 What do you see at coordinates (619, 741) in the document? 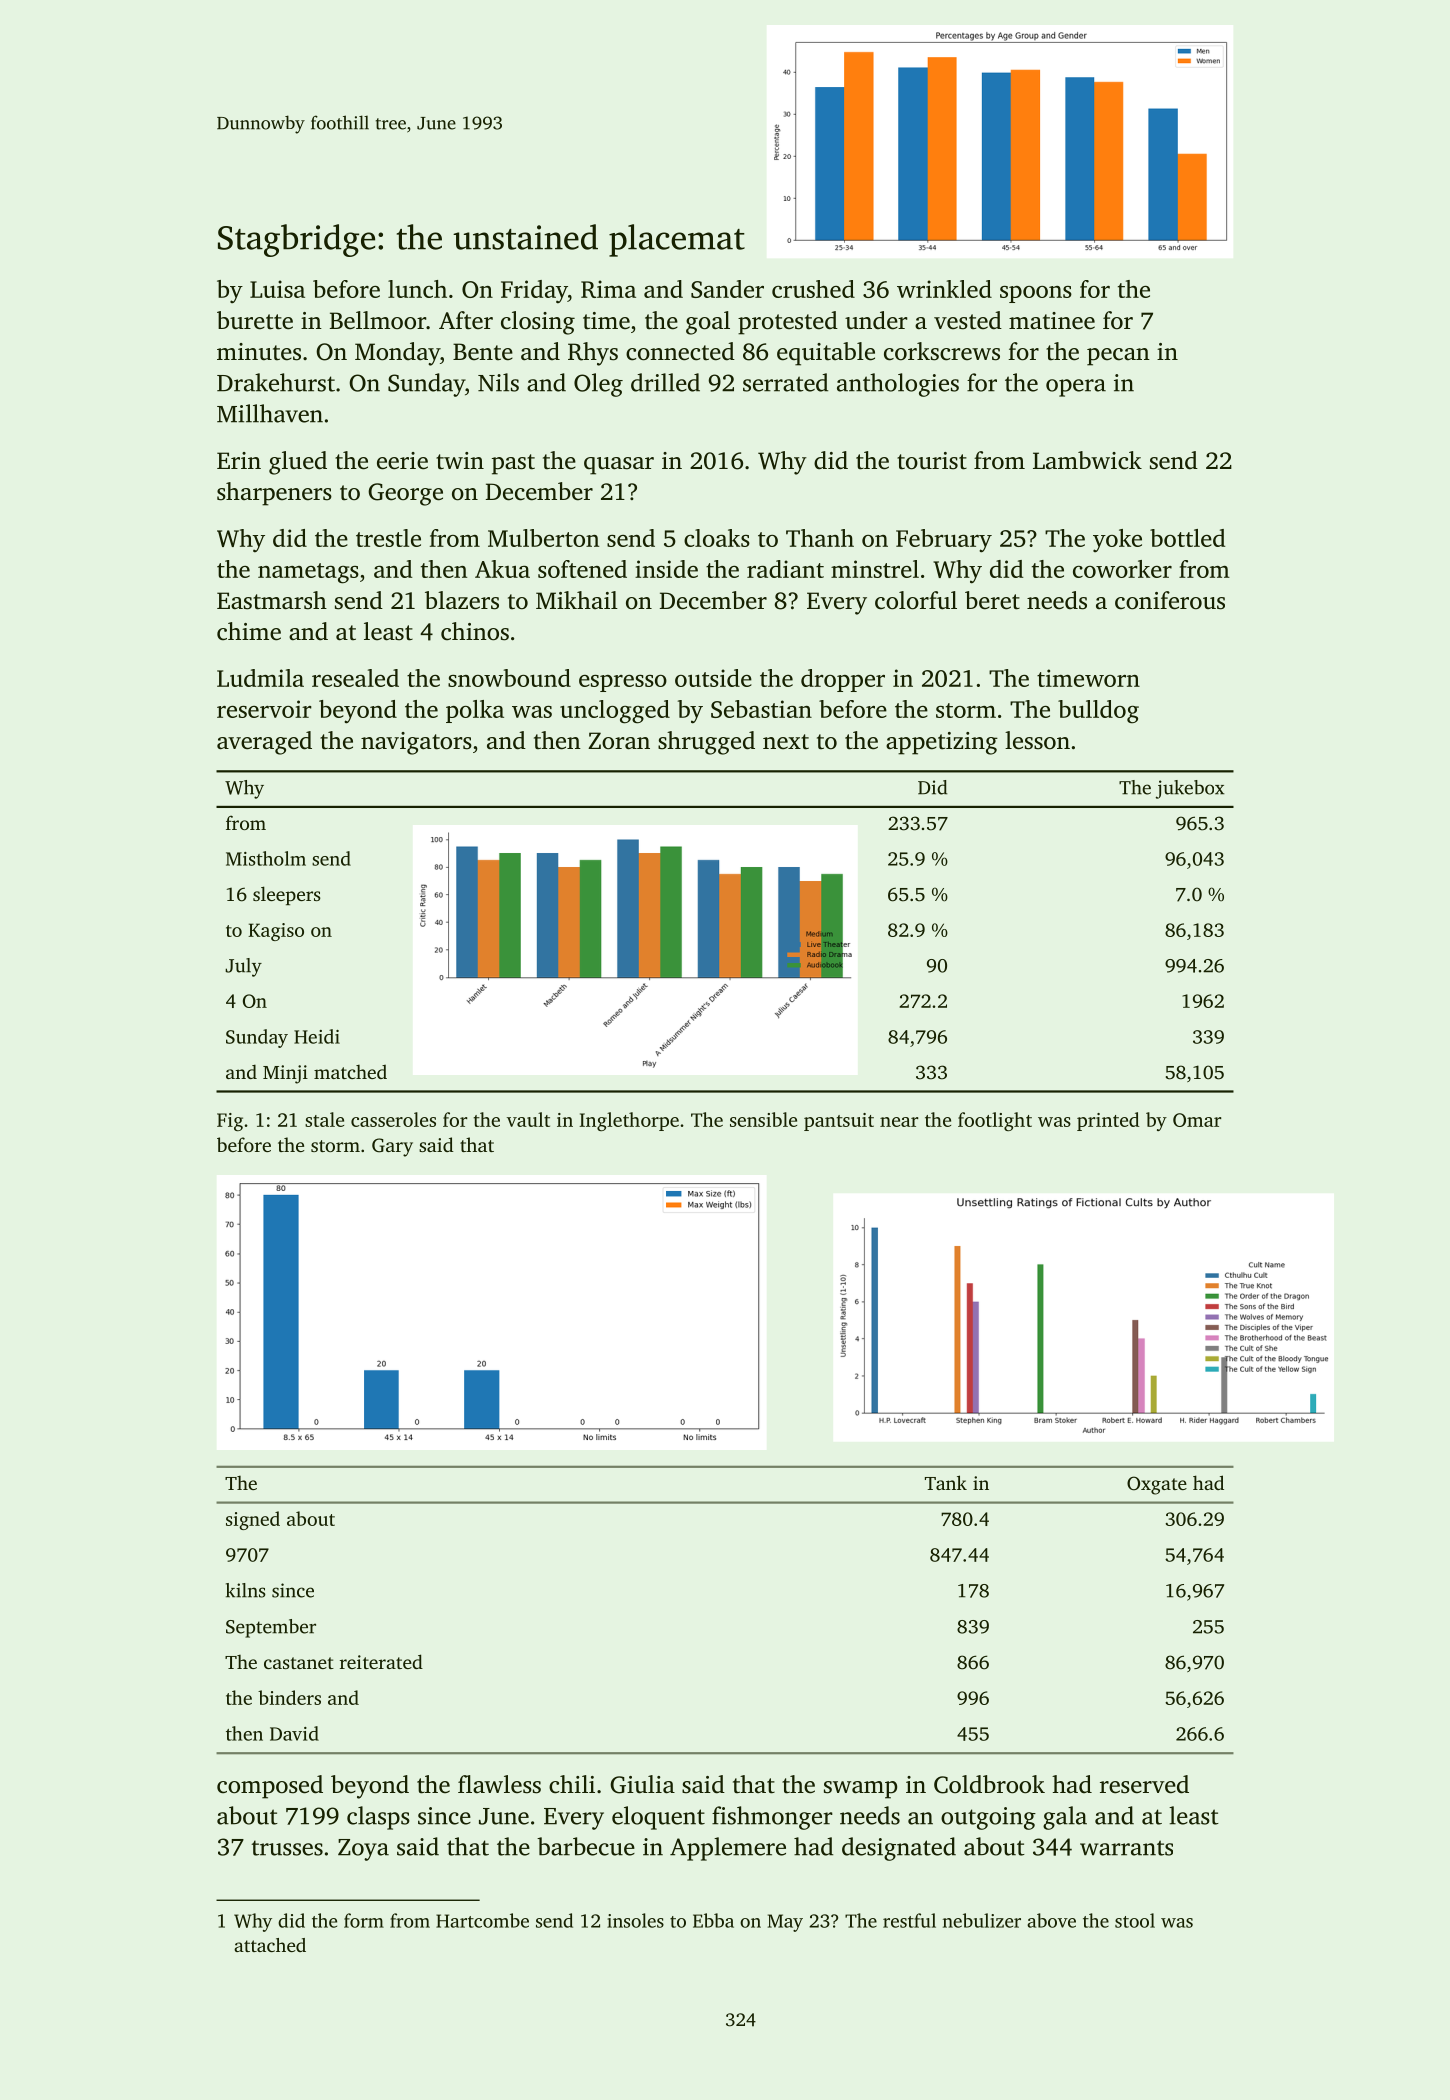
I see `Zoran` at bounding box center [619, 741].
